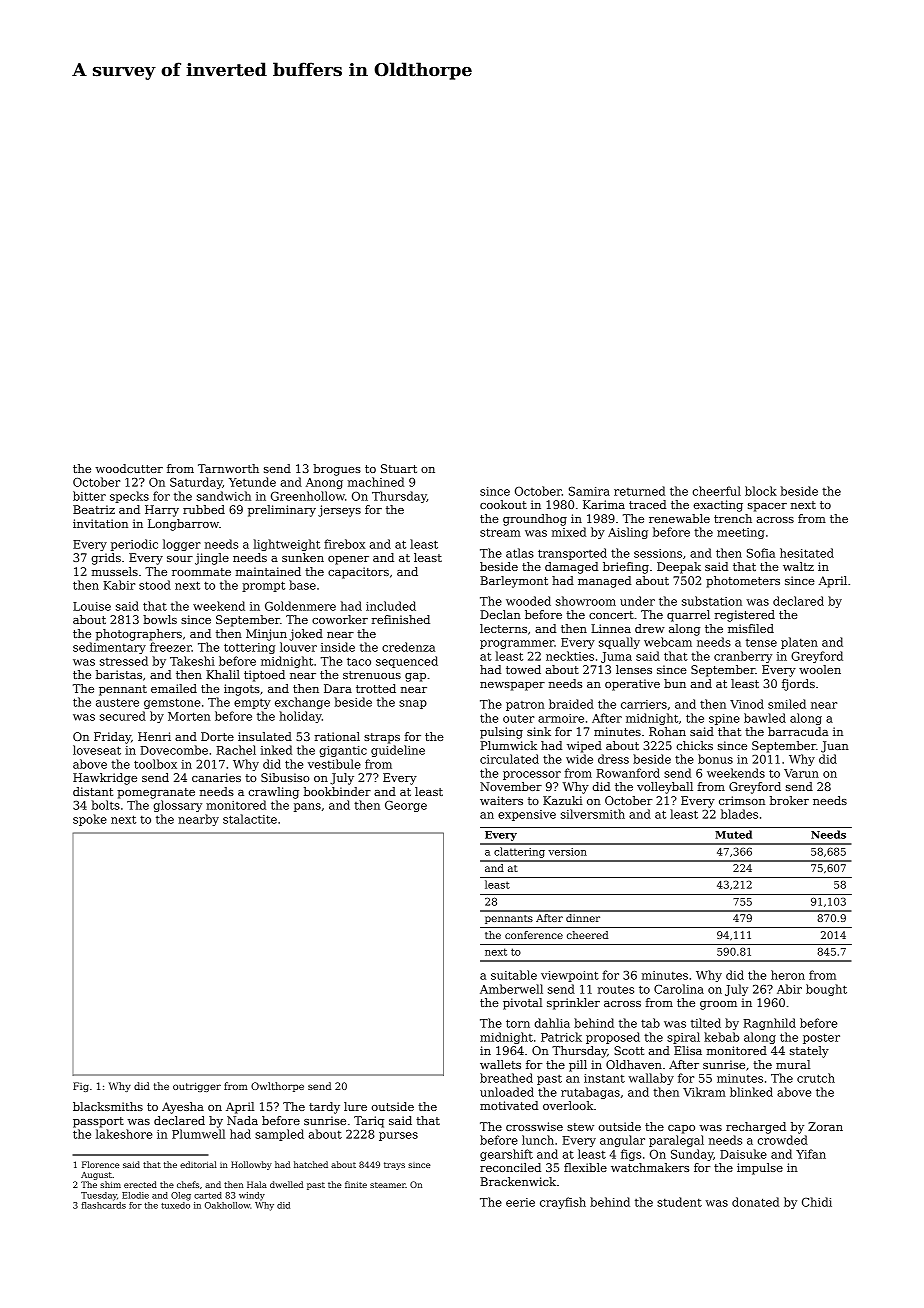 The width and height of the page is (924, 1308). What do you see at coordinates (337, 470) in the page?
I see `brogues` at bounding box center [337, 470].
